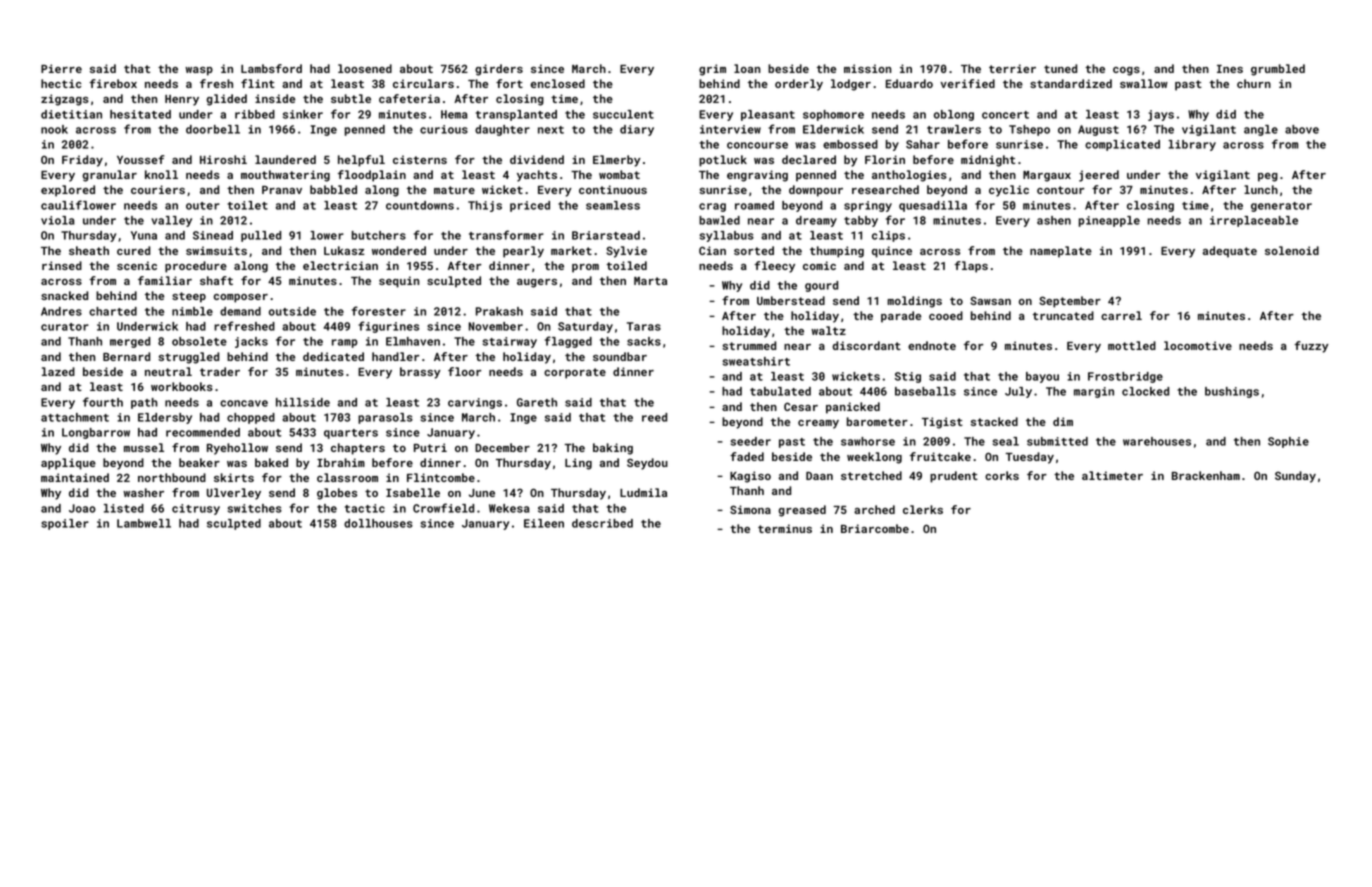 The width and height of the page is (1372, 887). I want to click on tuned, so click(1060, 68).
